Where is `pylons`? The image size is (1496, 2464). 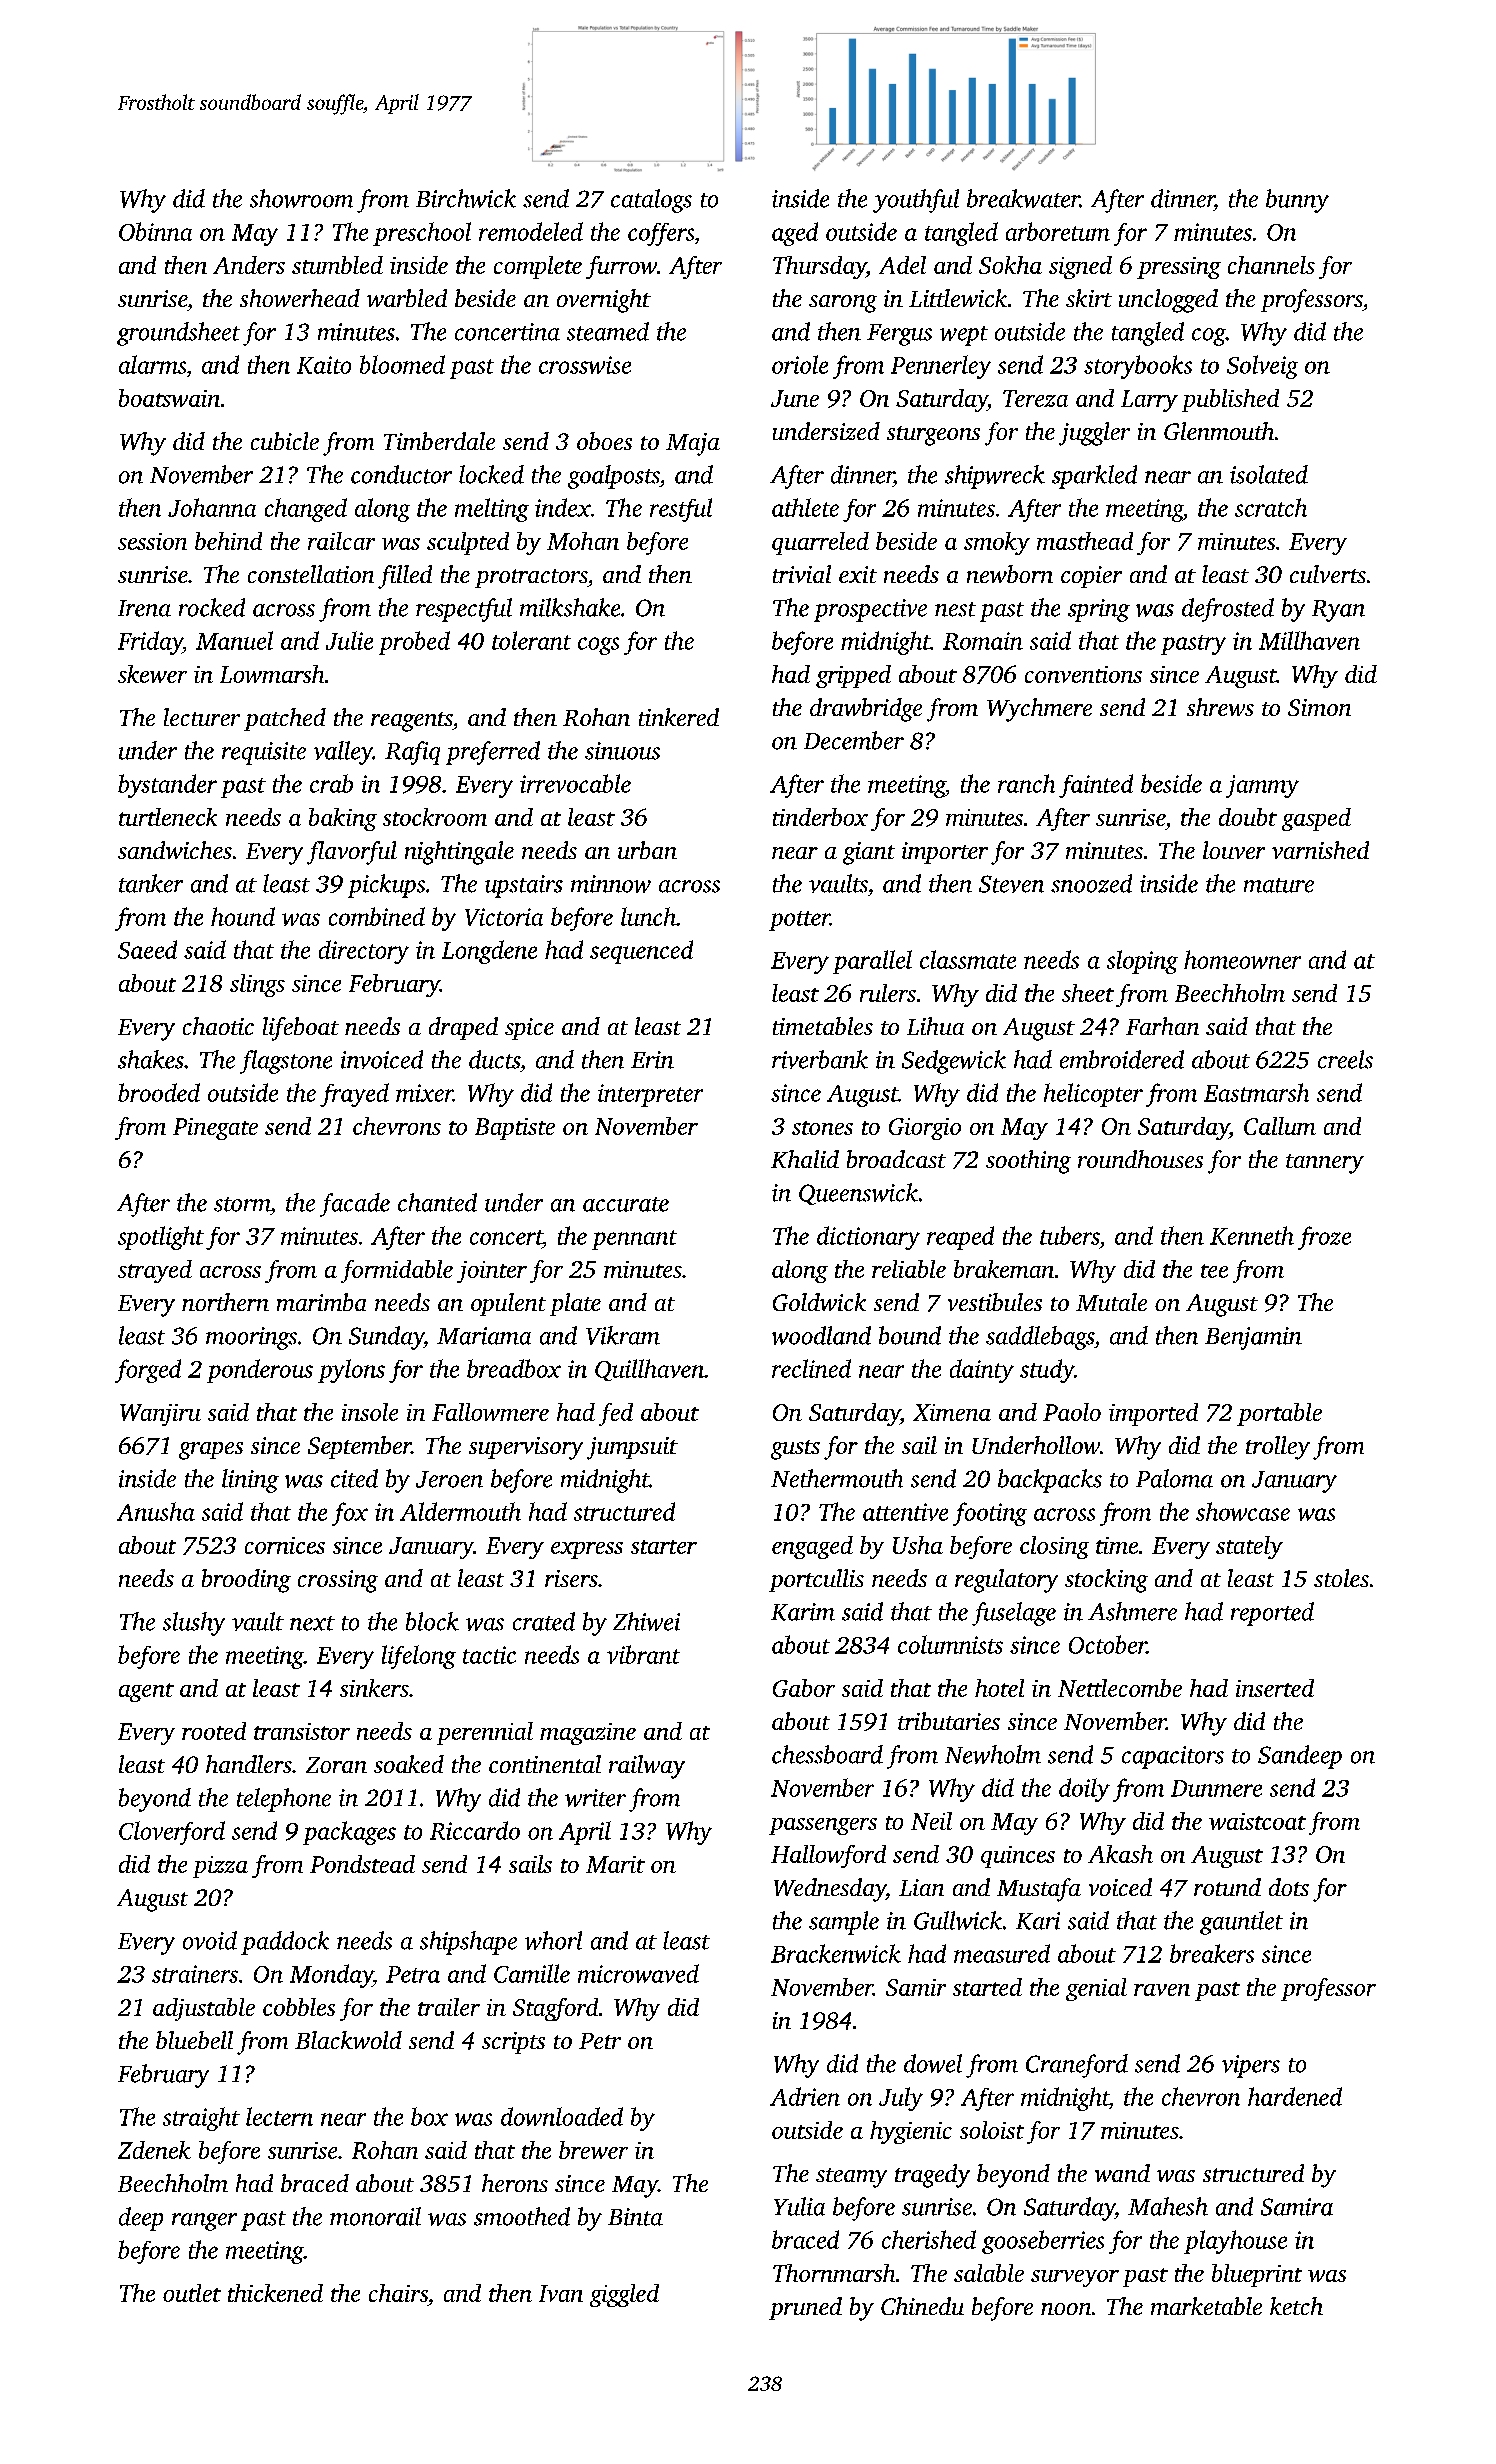 pylons is located at coordinates (351, 1371).
